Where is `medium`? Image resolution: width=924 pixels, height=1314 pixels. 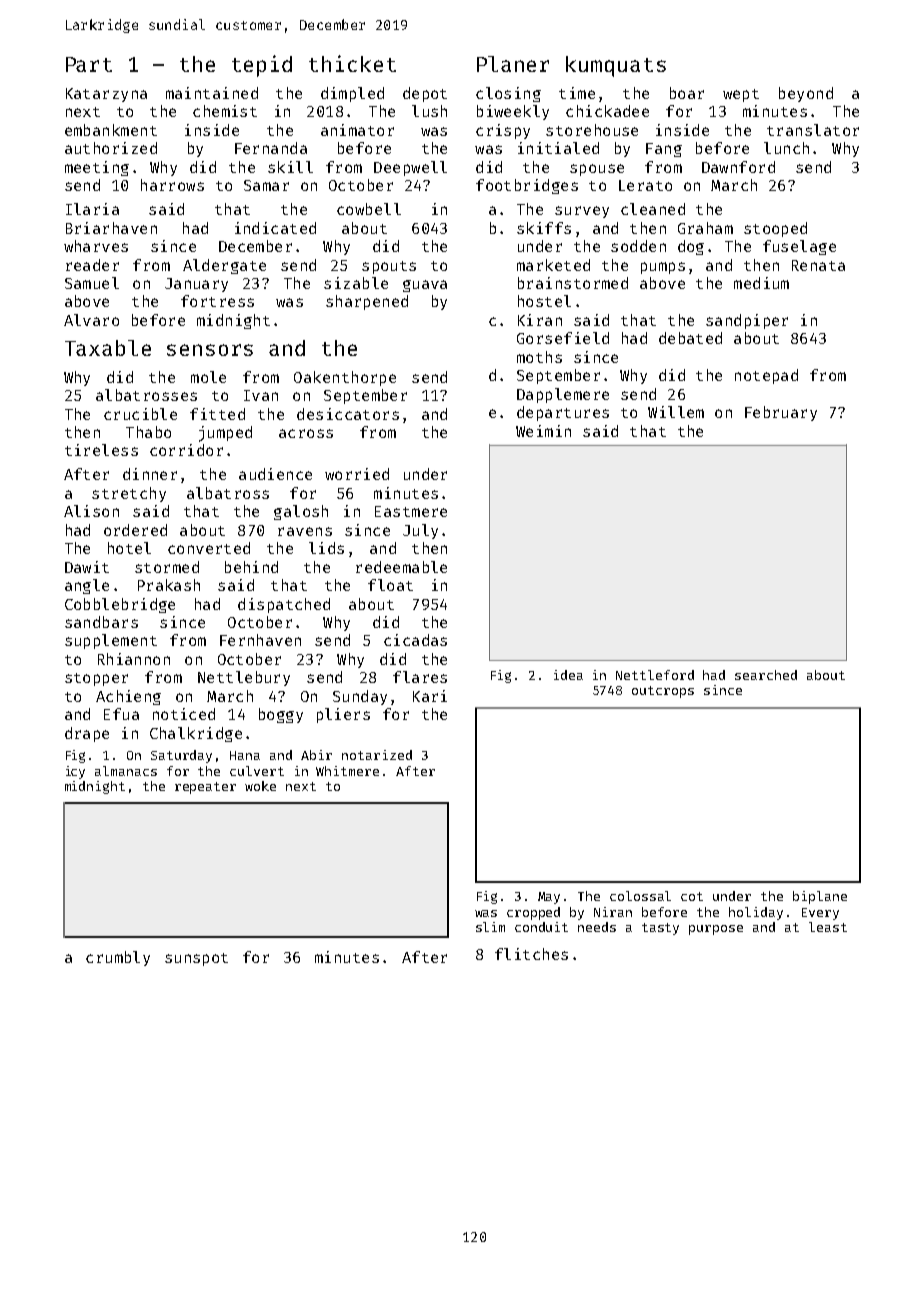
medium is located at coordinates (761, 283).
